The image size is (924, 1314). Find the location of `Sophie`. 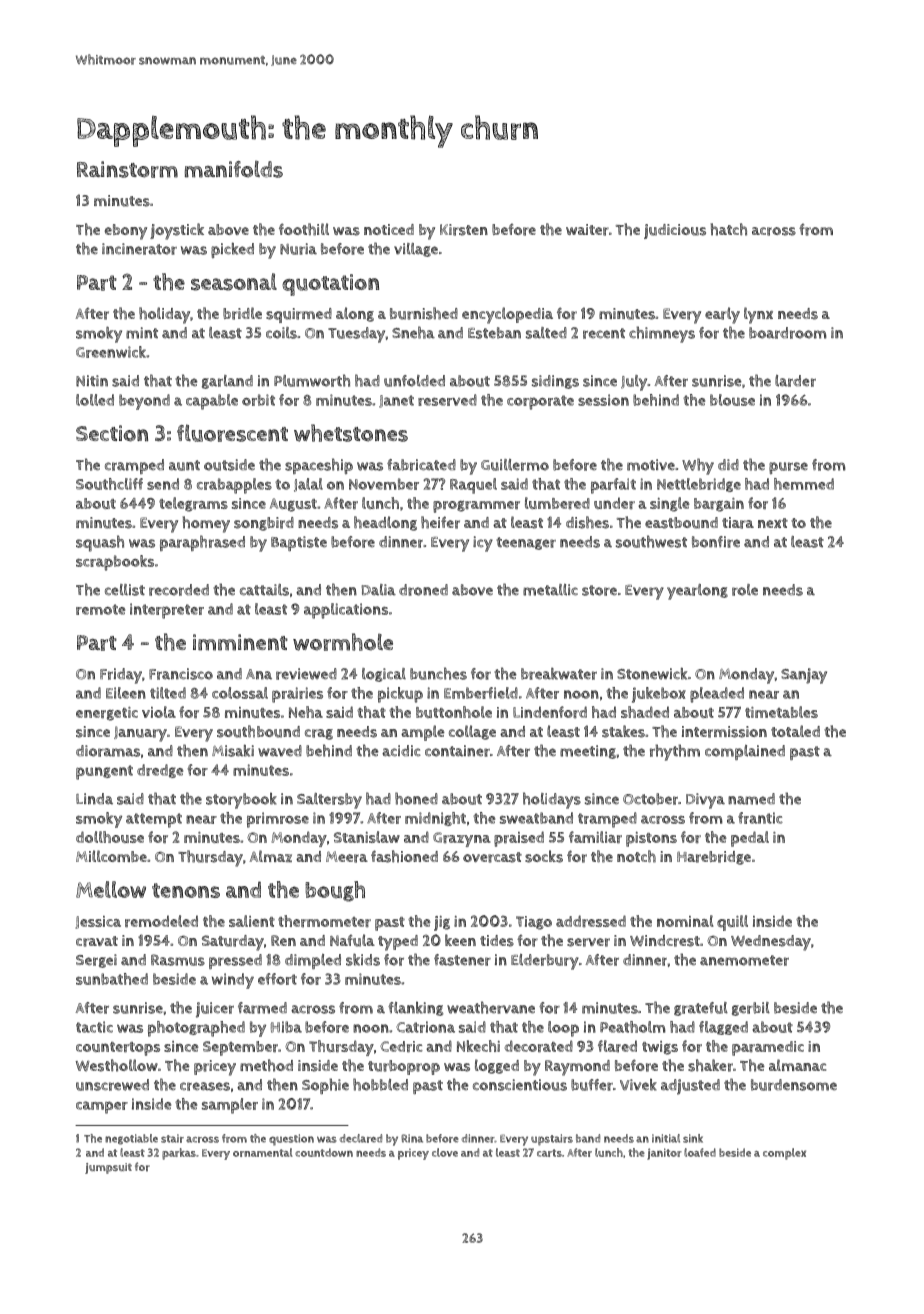

Sophie is located at coordinates (325, 1086).
